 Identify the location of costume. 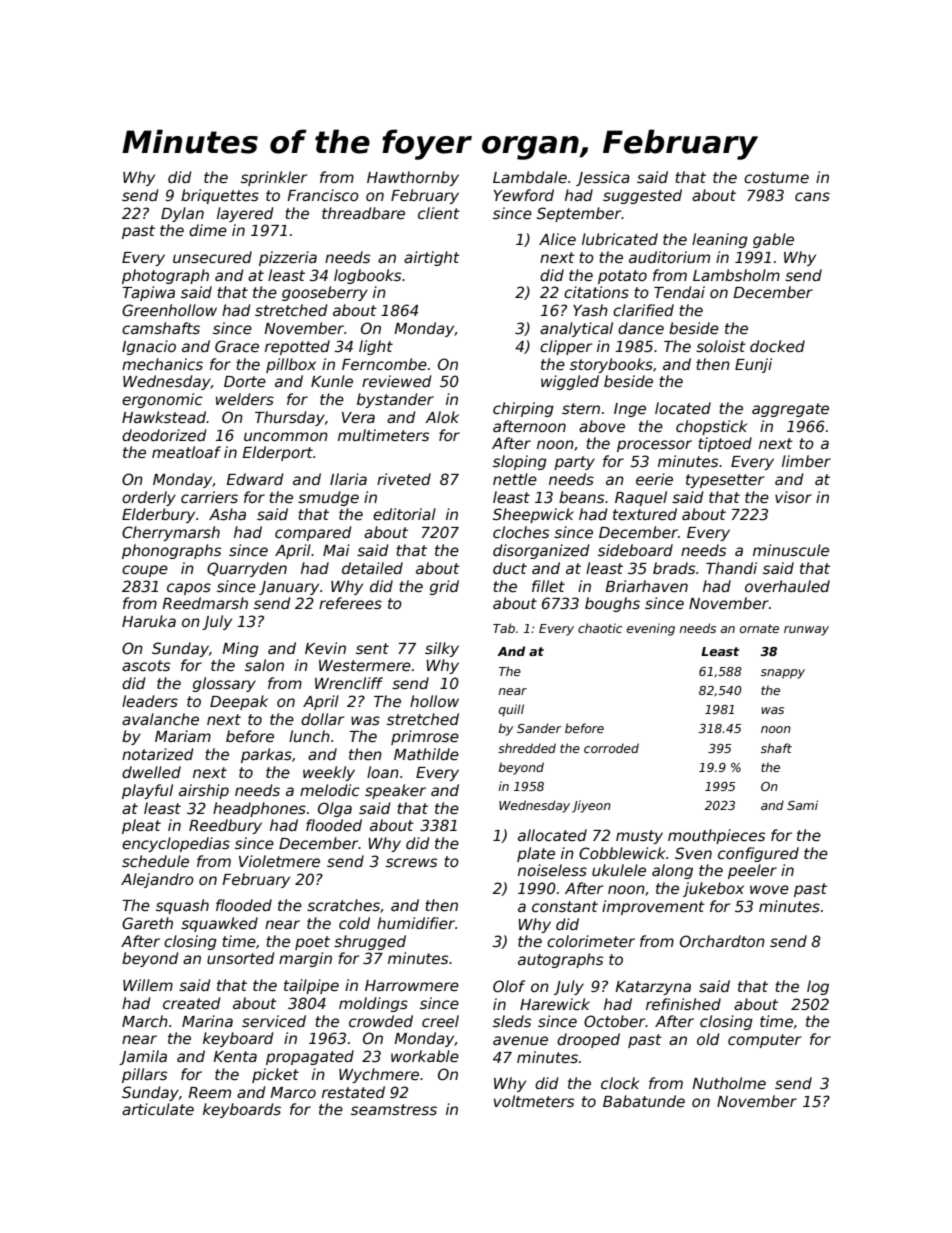
(776, 177).
